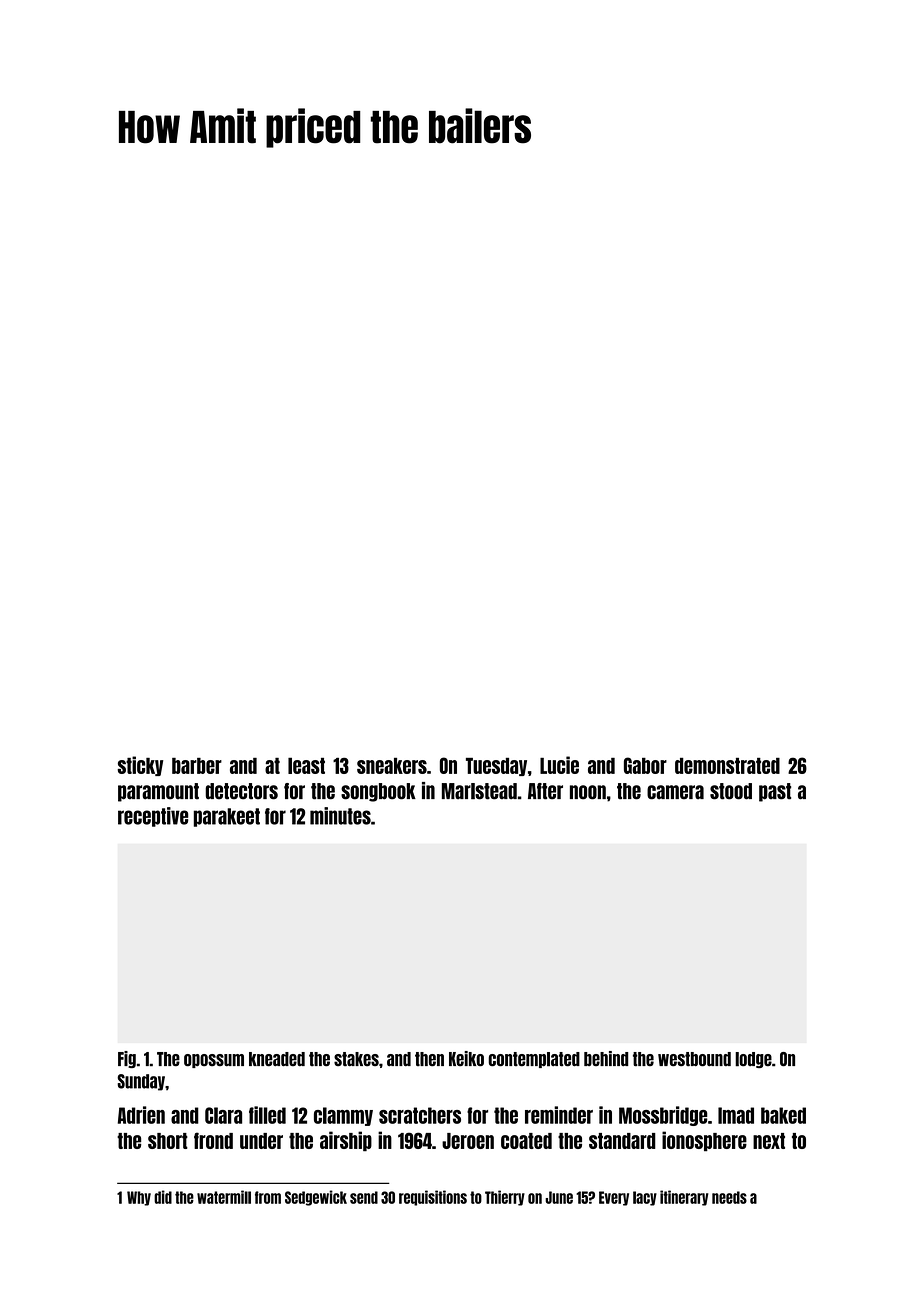  Describe the element at coordinates (140, 766) in the page. I see `sticky` at that location.
